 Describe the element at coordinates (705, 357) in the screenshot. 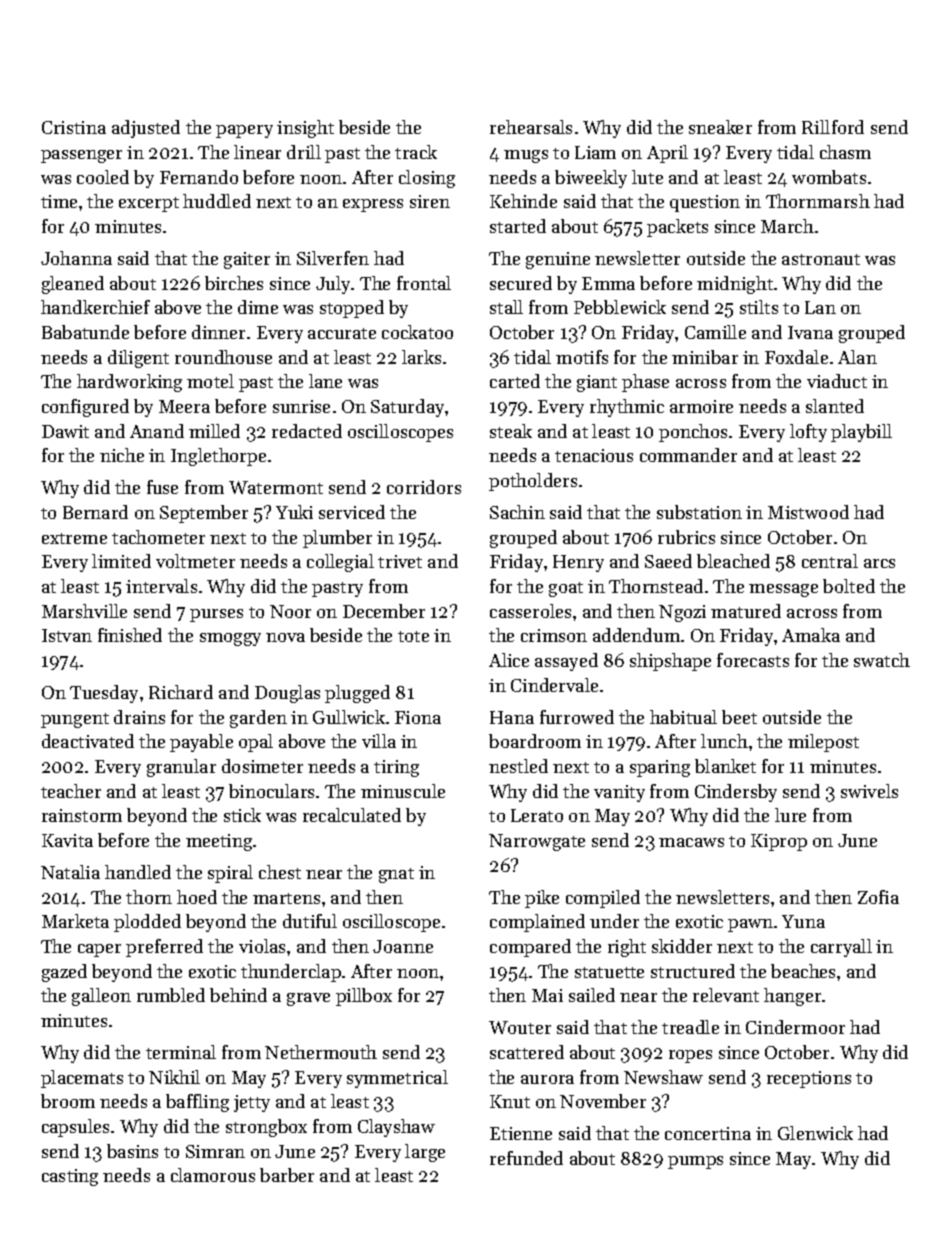

I see `minibar` at that location.
